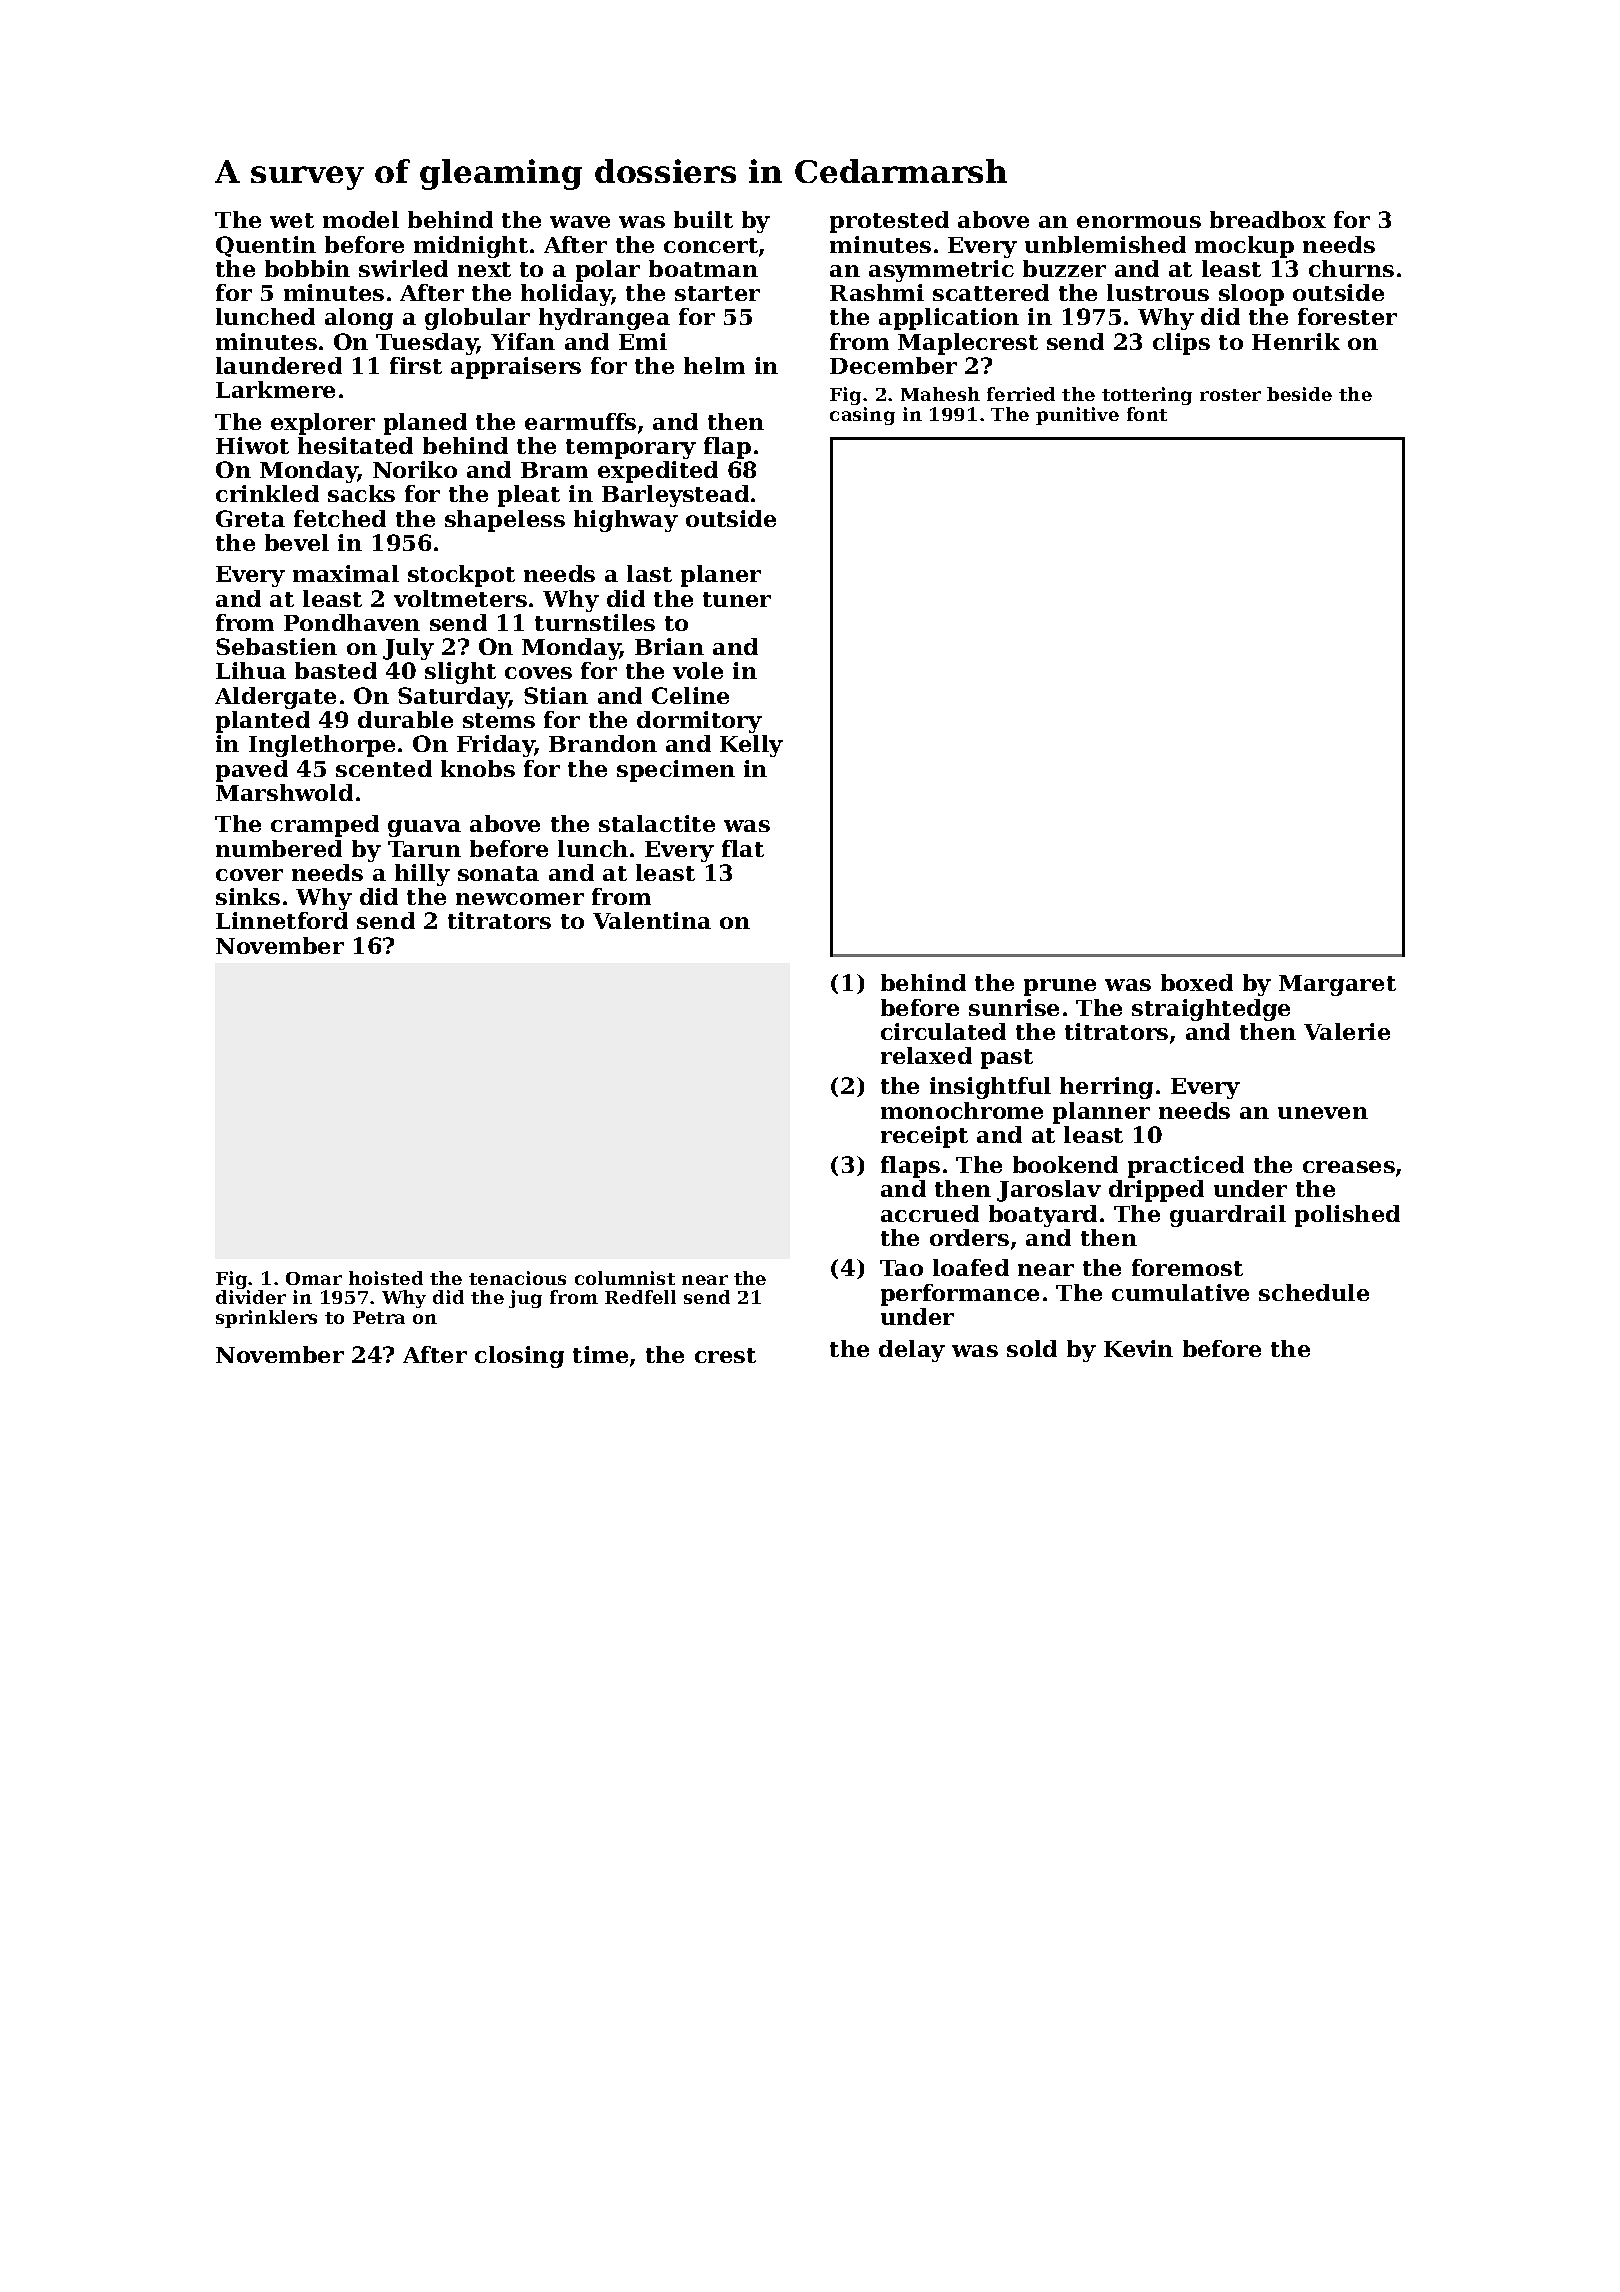 Image resolution: width=1620 pixels, height=2292 pixels. Describe the element at coordinates (252, 771) in the screenshot. I see `paved` at that location.
